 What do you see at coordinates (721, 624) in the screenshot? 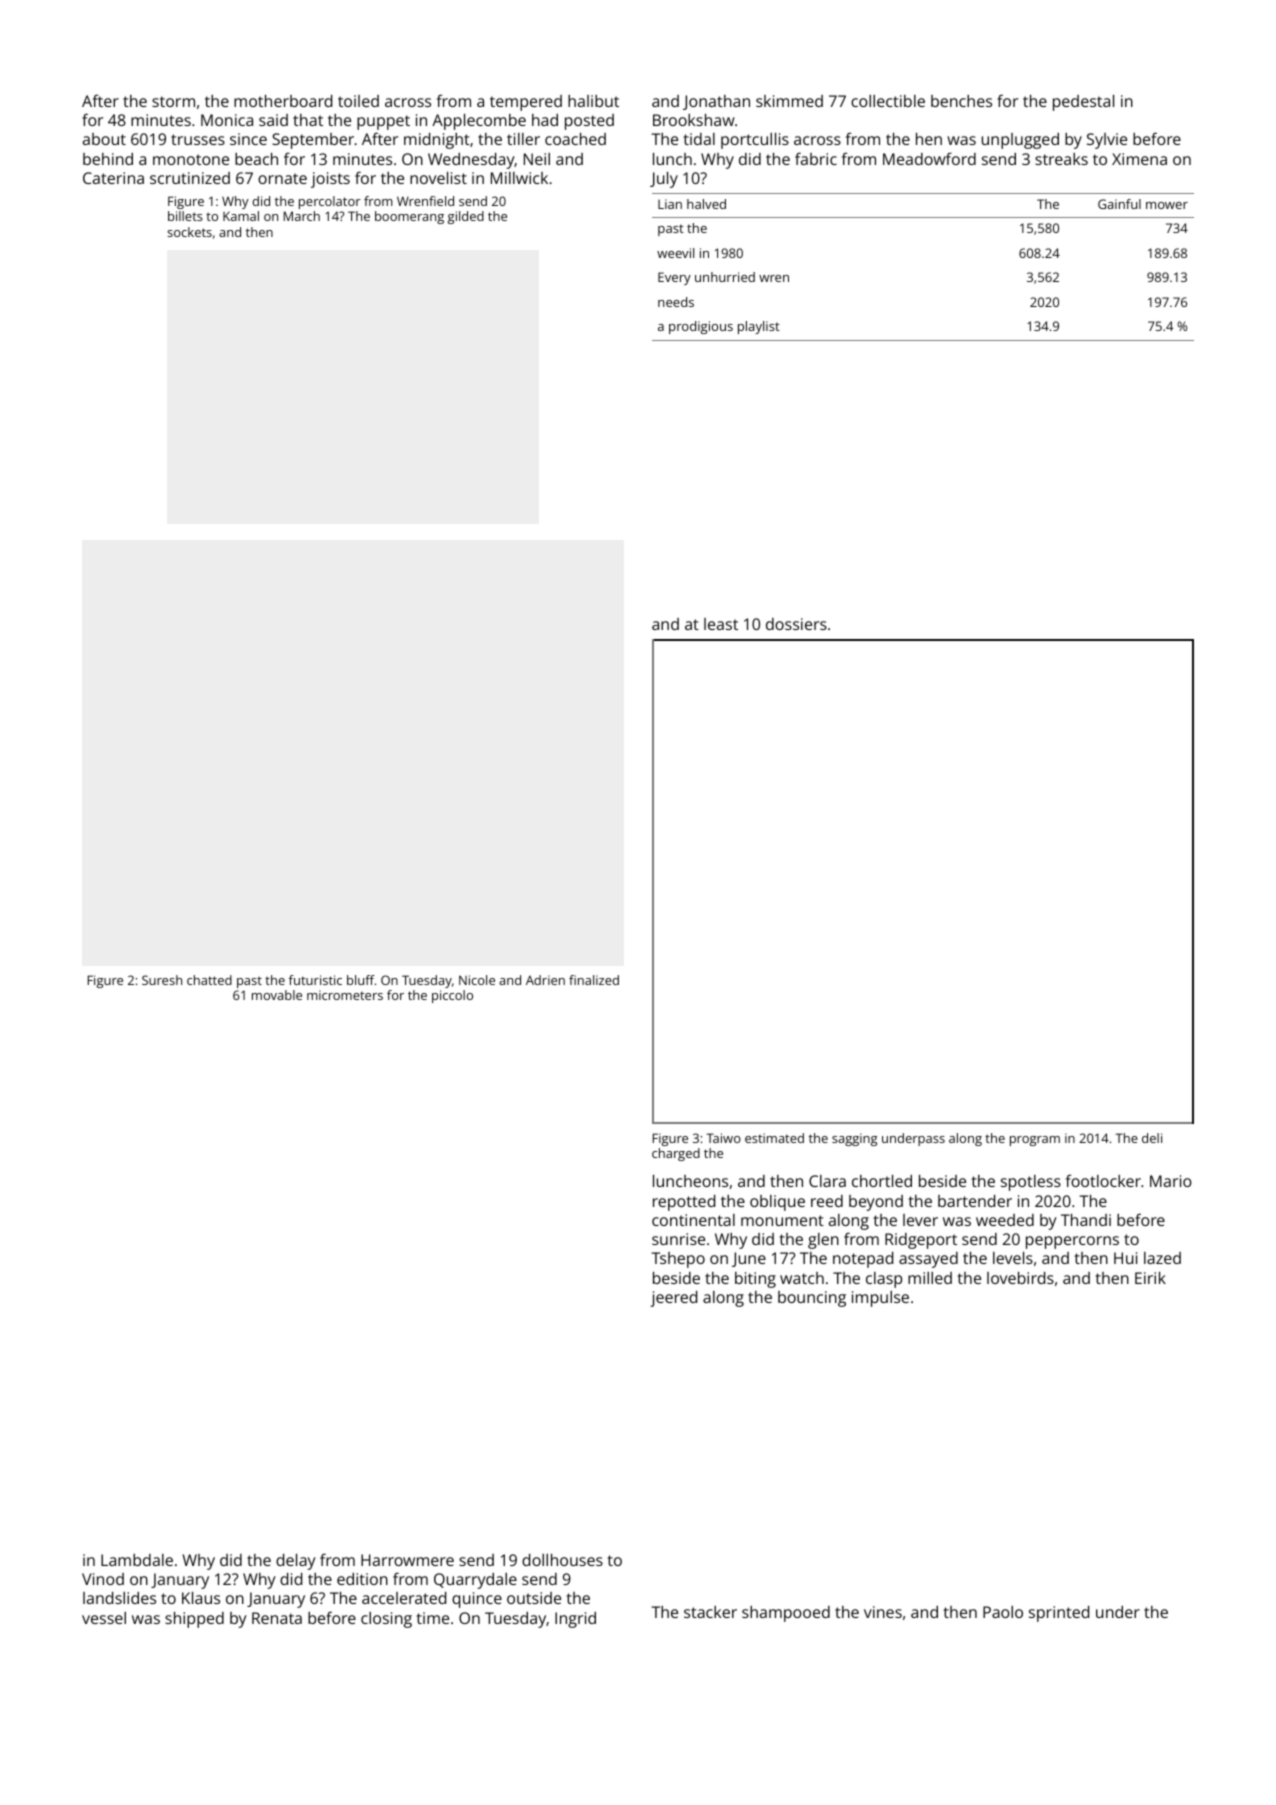
I see `least` at bounding box center [721, 624].
